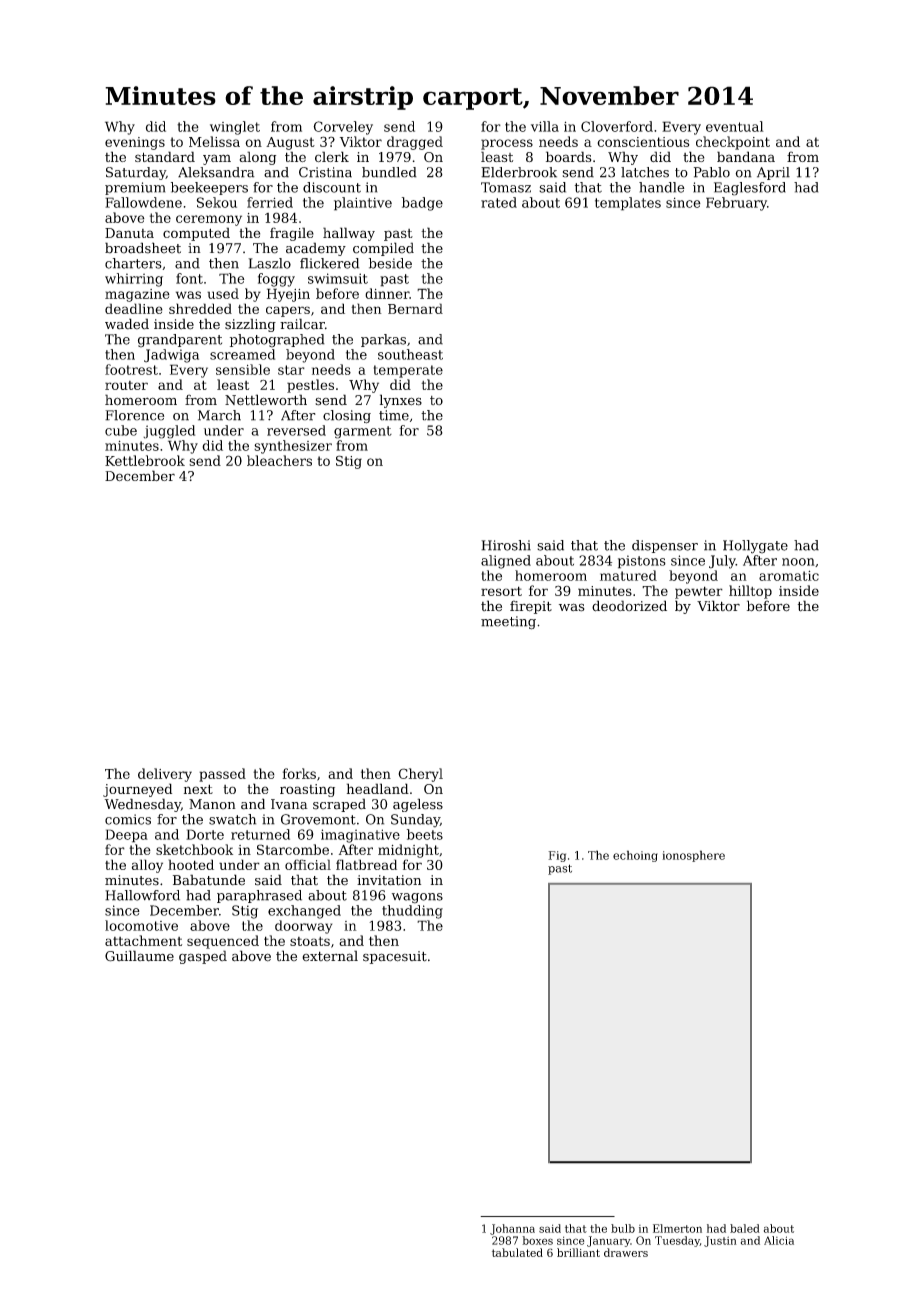 The height and width of the screenshot is (1314, 924). I want to click on handle, so click(662, 187).
